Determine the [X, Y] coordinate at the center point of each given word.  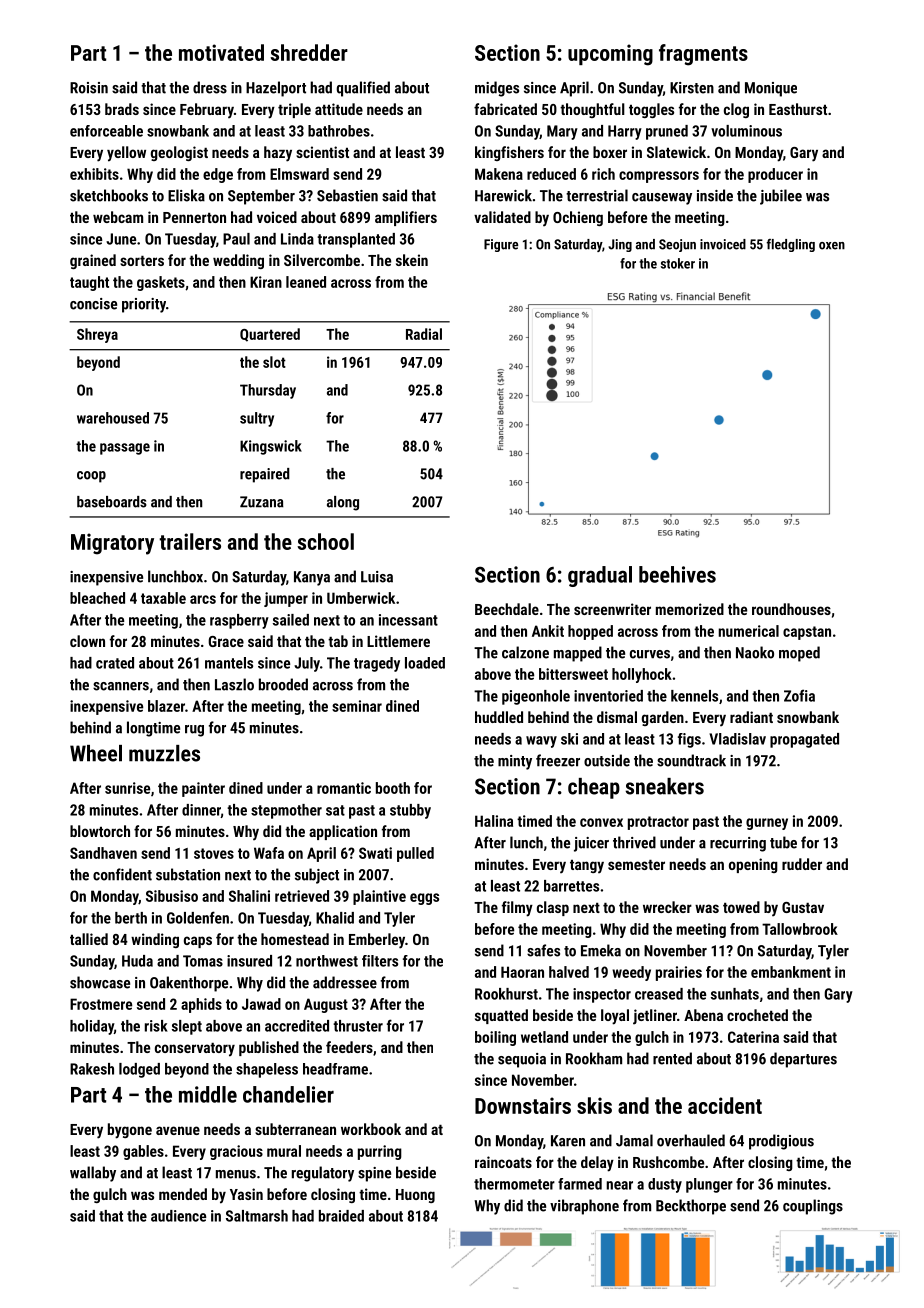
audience [178, 1216]
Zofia [799, 695]
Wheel [96, 753]
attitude [339, 109]
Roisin [89, 88]
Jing [620, 245]
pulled [415, 854]
